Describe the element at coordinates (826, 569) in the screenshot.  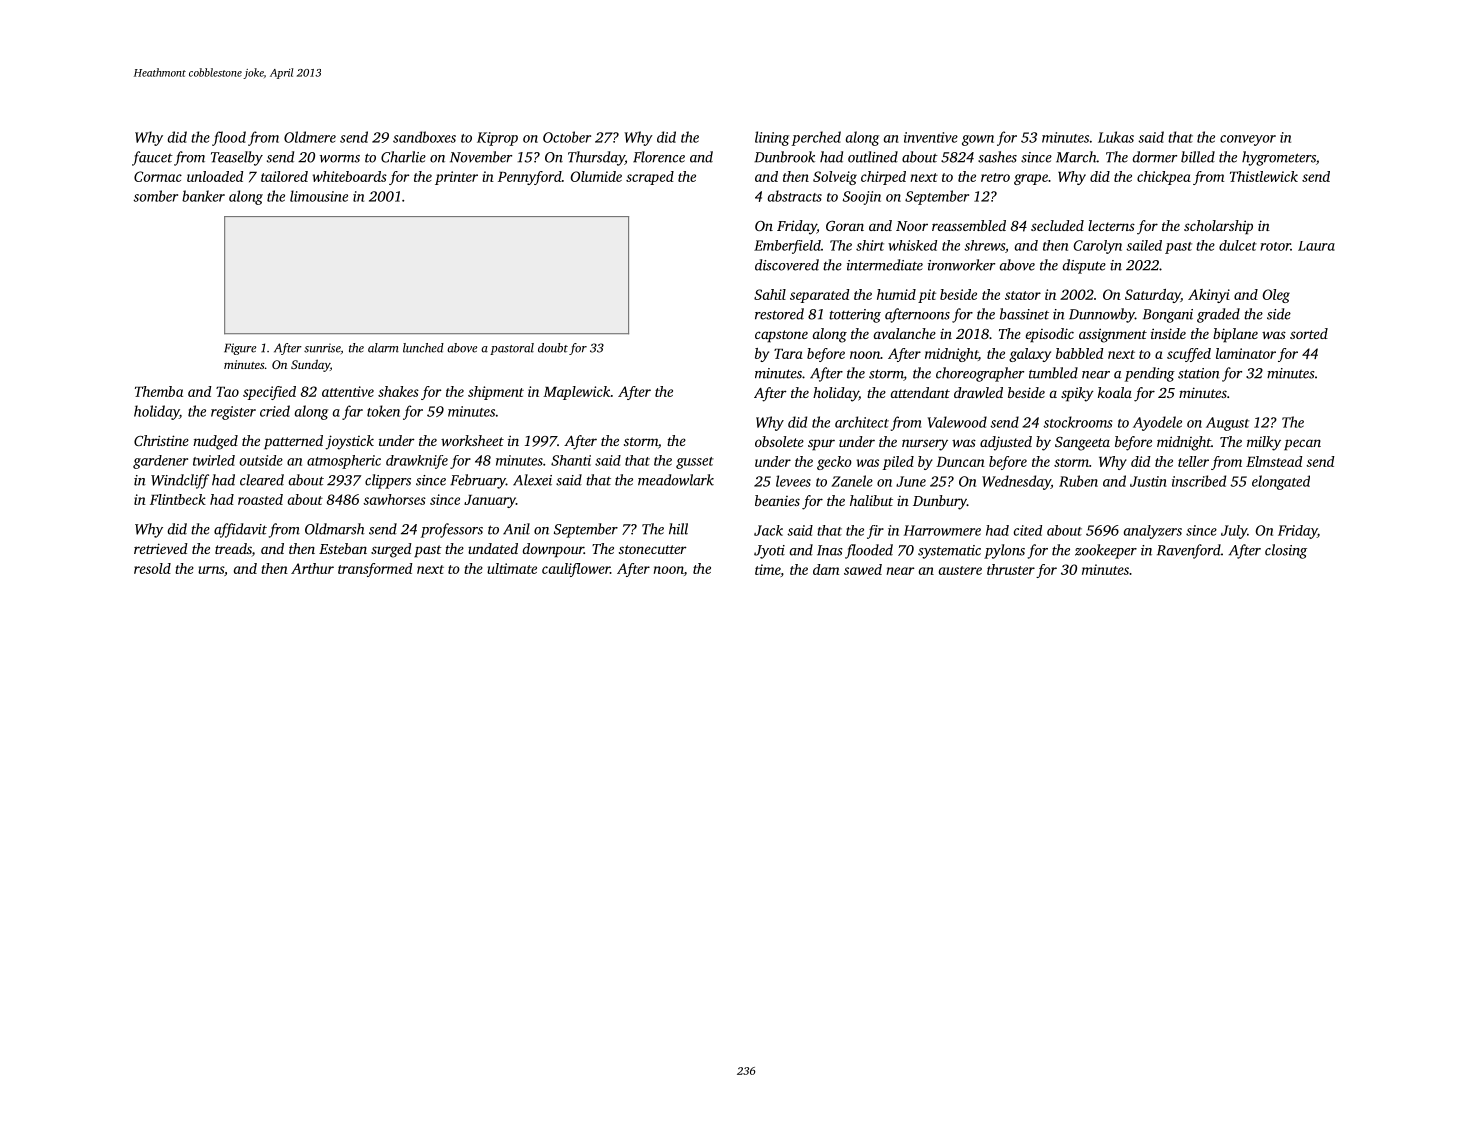
I see `dam` at that location.
